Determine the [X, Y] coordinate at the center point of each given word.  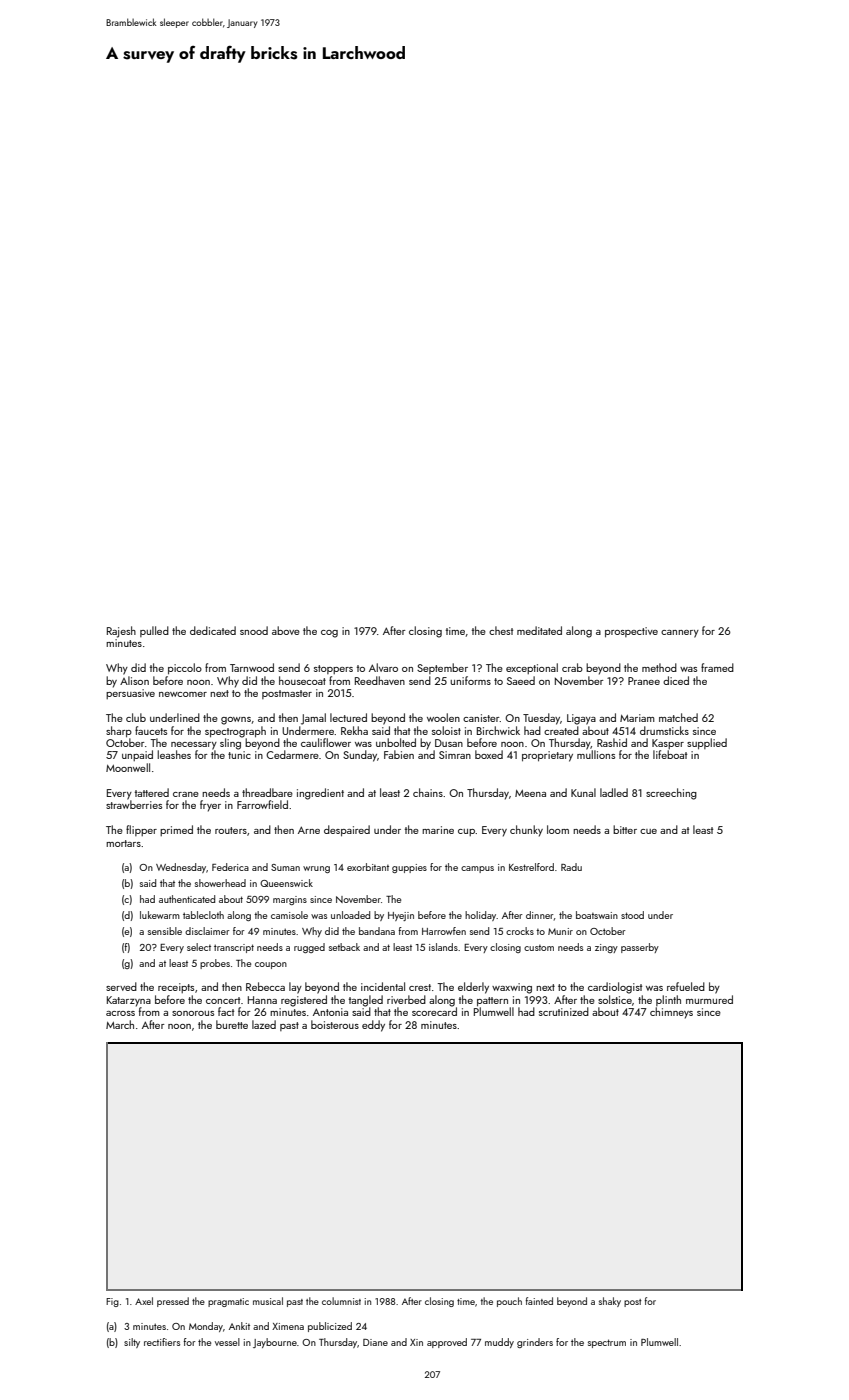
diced [676, 680]
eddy [373, 1026]
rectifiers [162, 1342]
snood [254, 630]
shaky [610, 1302]
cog [329, 634]
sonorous [193, 1013]
